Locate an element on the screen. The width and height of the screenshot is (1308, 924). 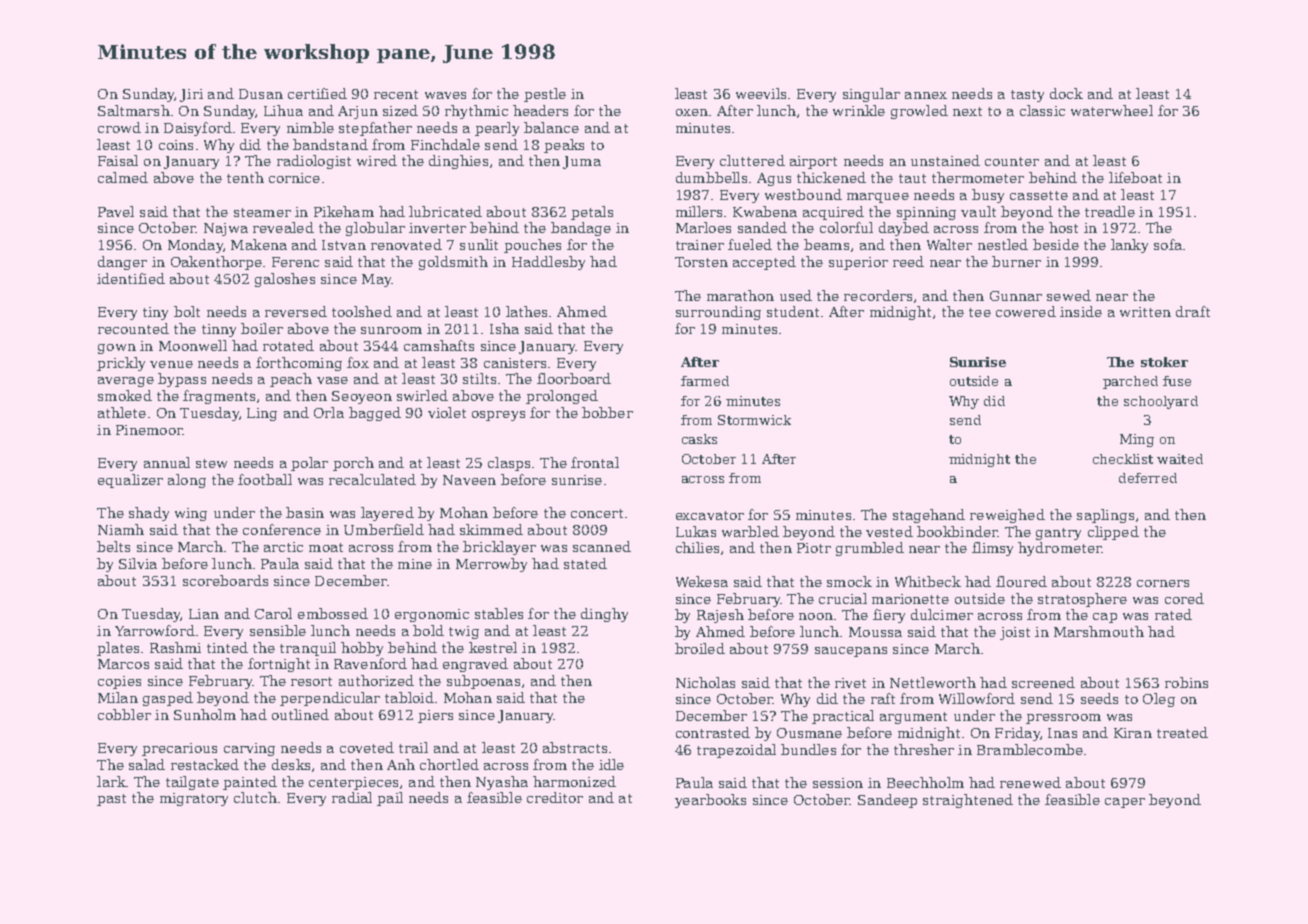
pestle is located at coordinates (545, 95).
